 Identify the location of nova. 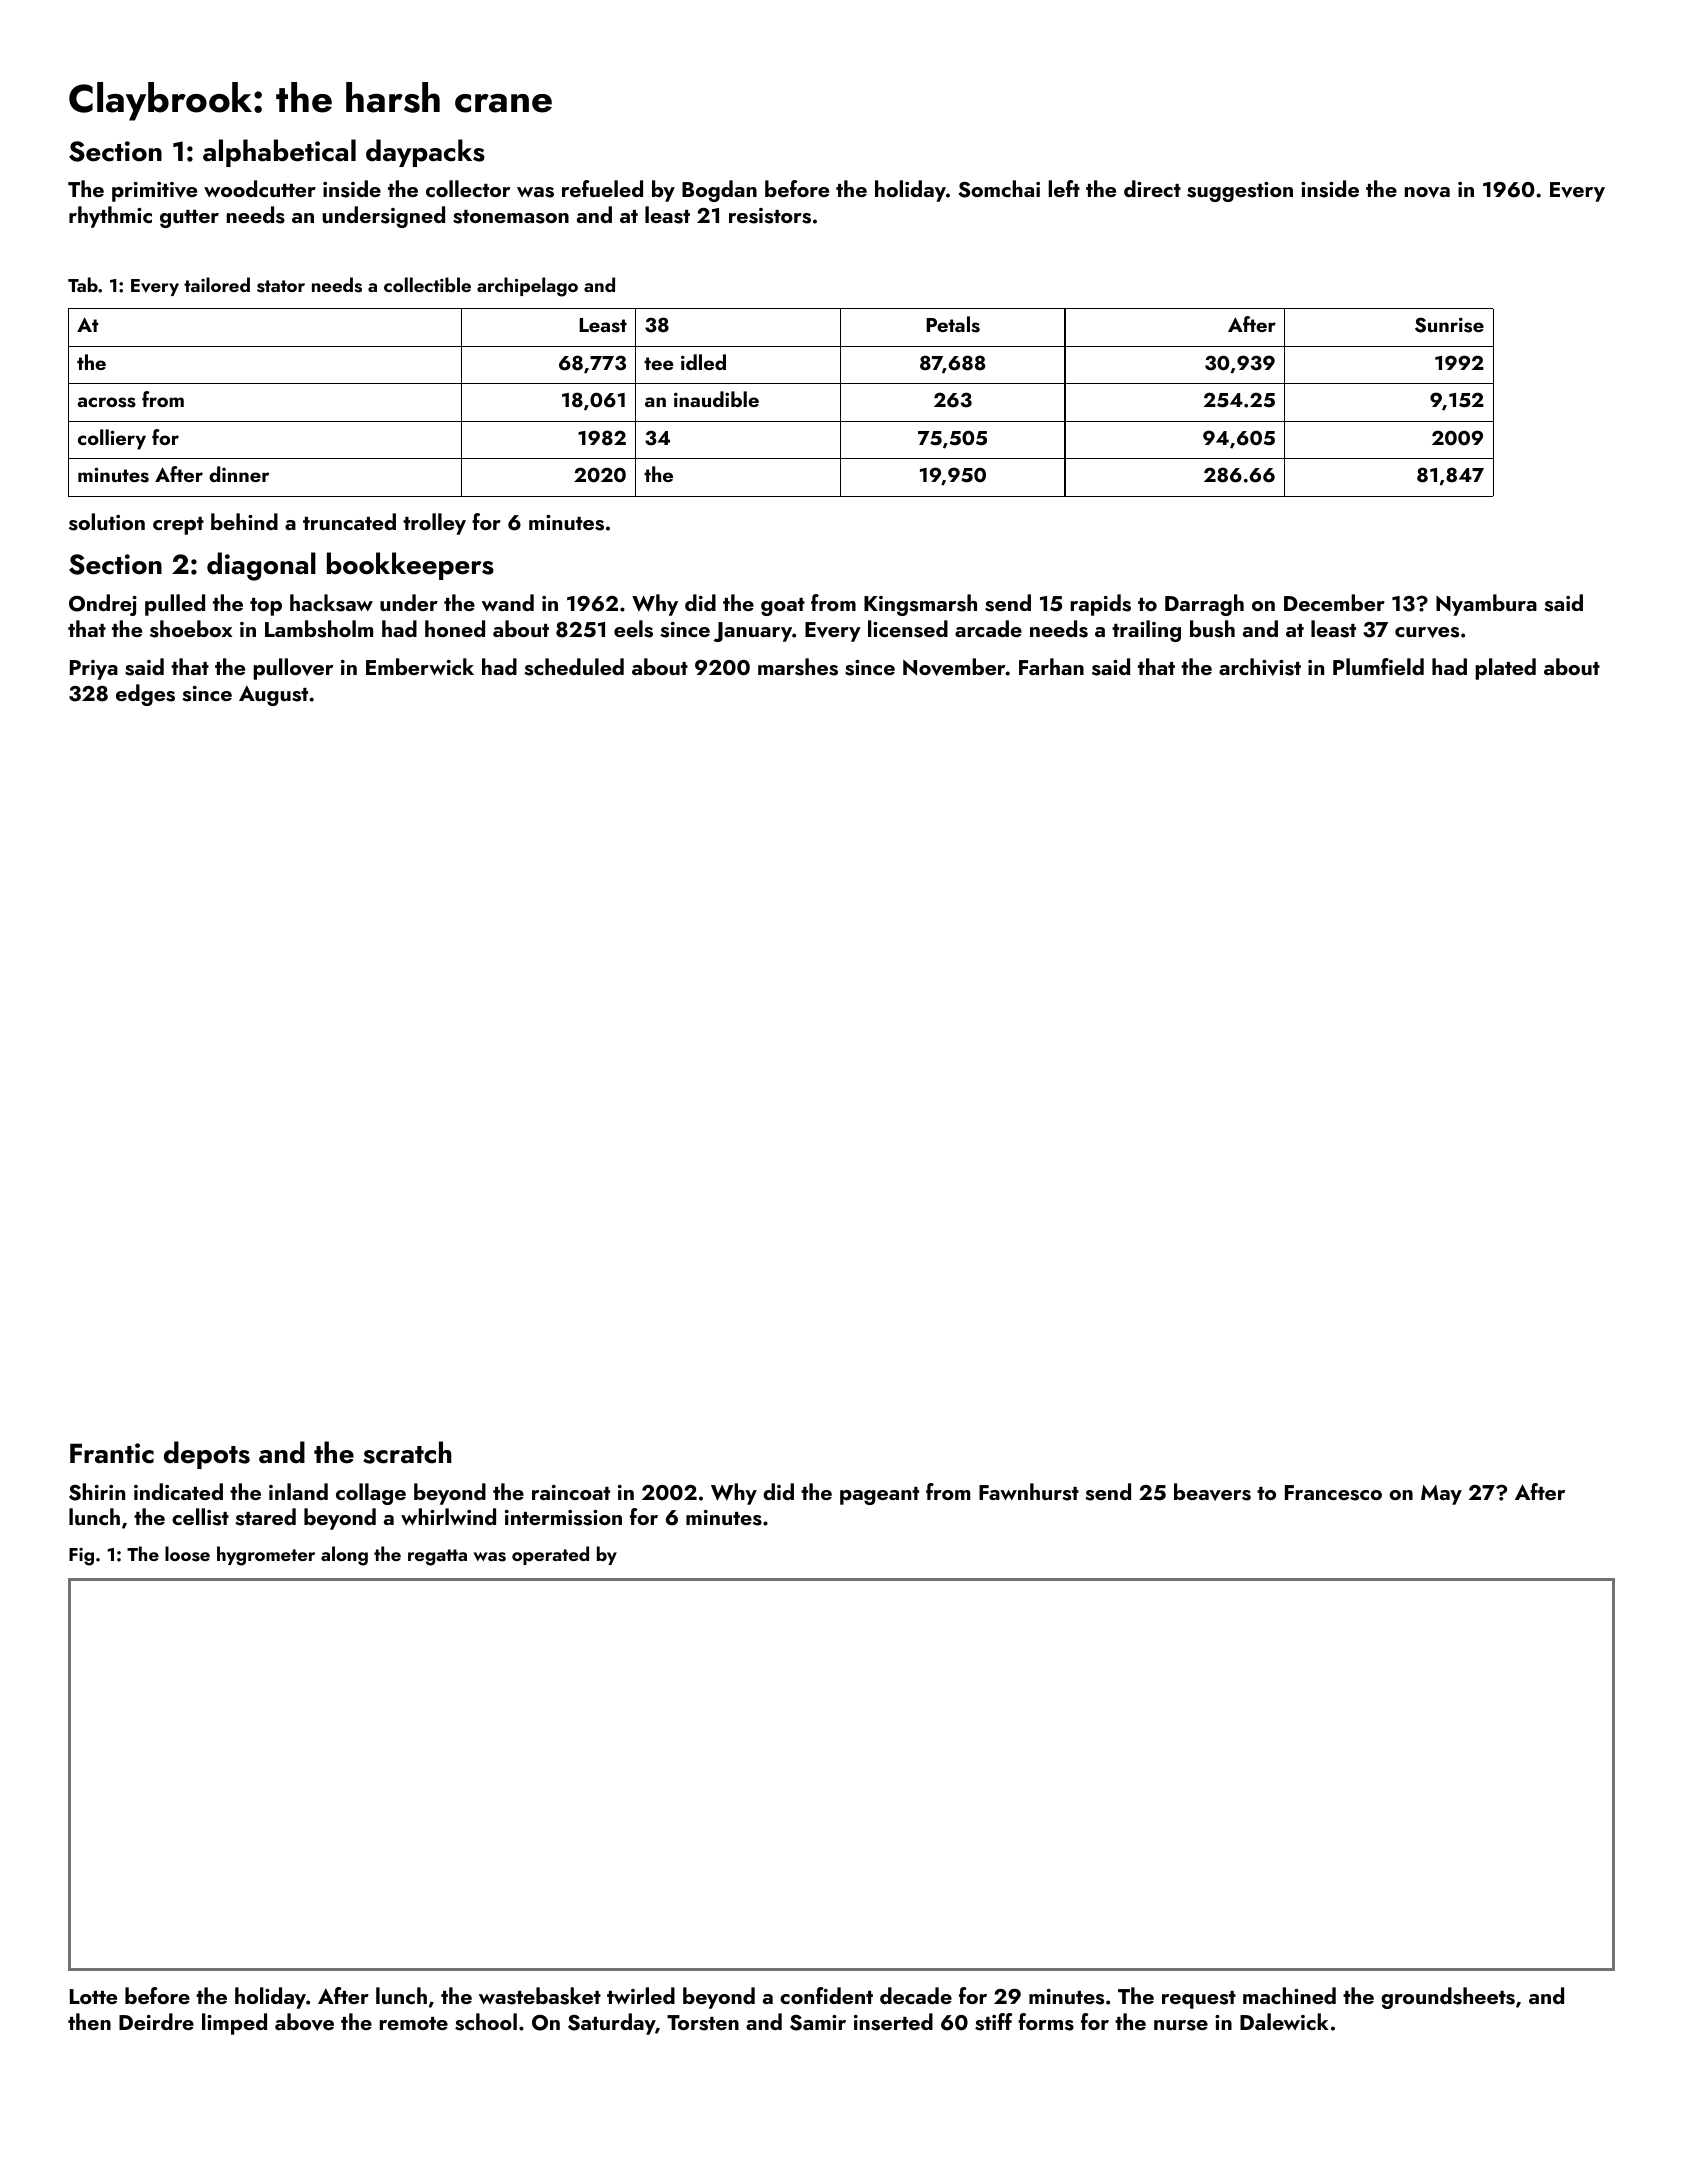
(1427, 192).
